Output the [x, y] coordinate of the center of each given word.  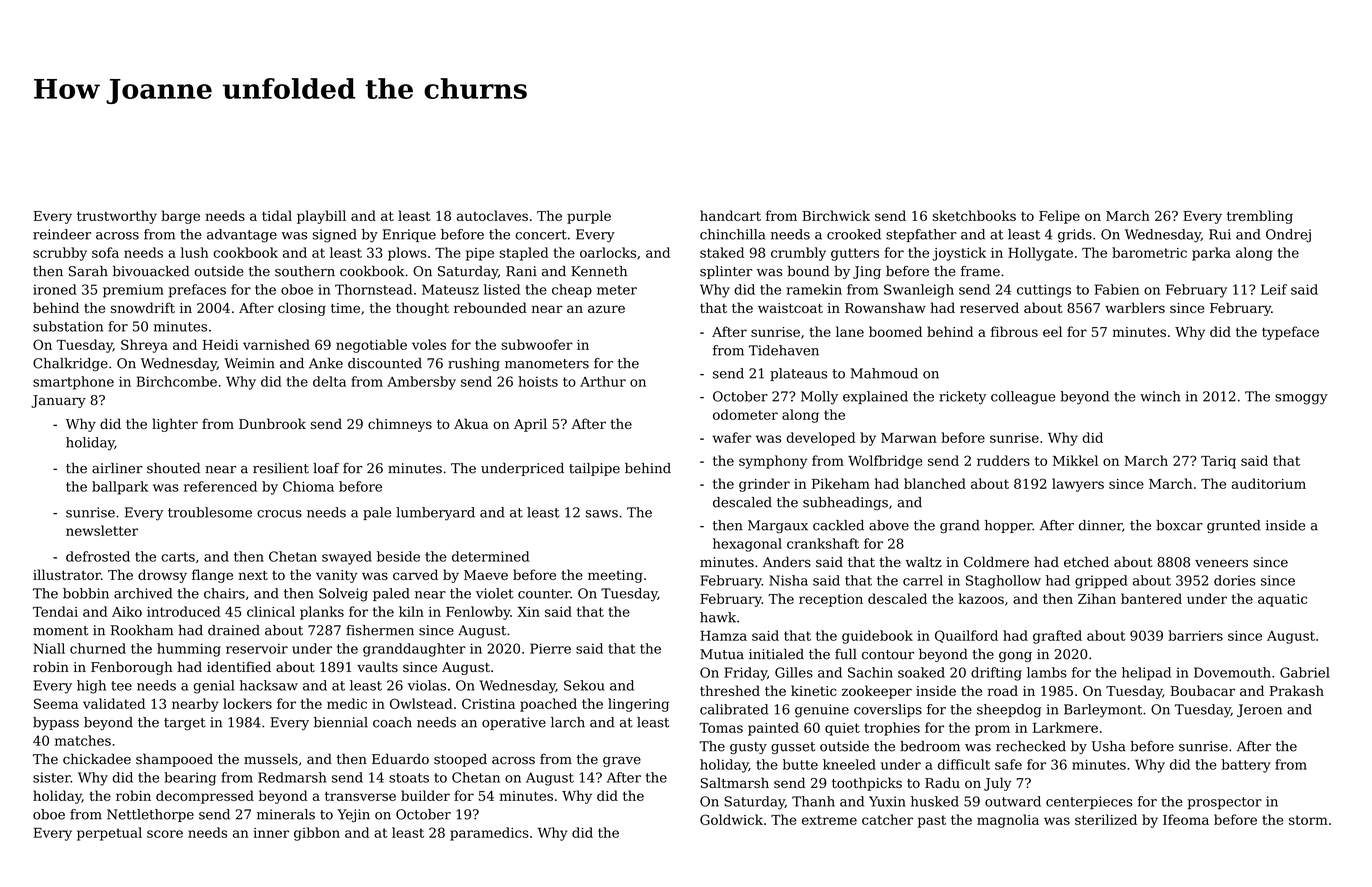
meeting [615, 576]
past [932, 821]
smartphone [73, 383]
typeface [1290, 333]
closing [302, 309]
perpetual [109, 834]
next [253, 575]
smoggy [1301, 399]
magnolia [1008, 821]
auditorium [1269, 483]
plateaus [798, 374]
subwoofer [537, 344]
